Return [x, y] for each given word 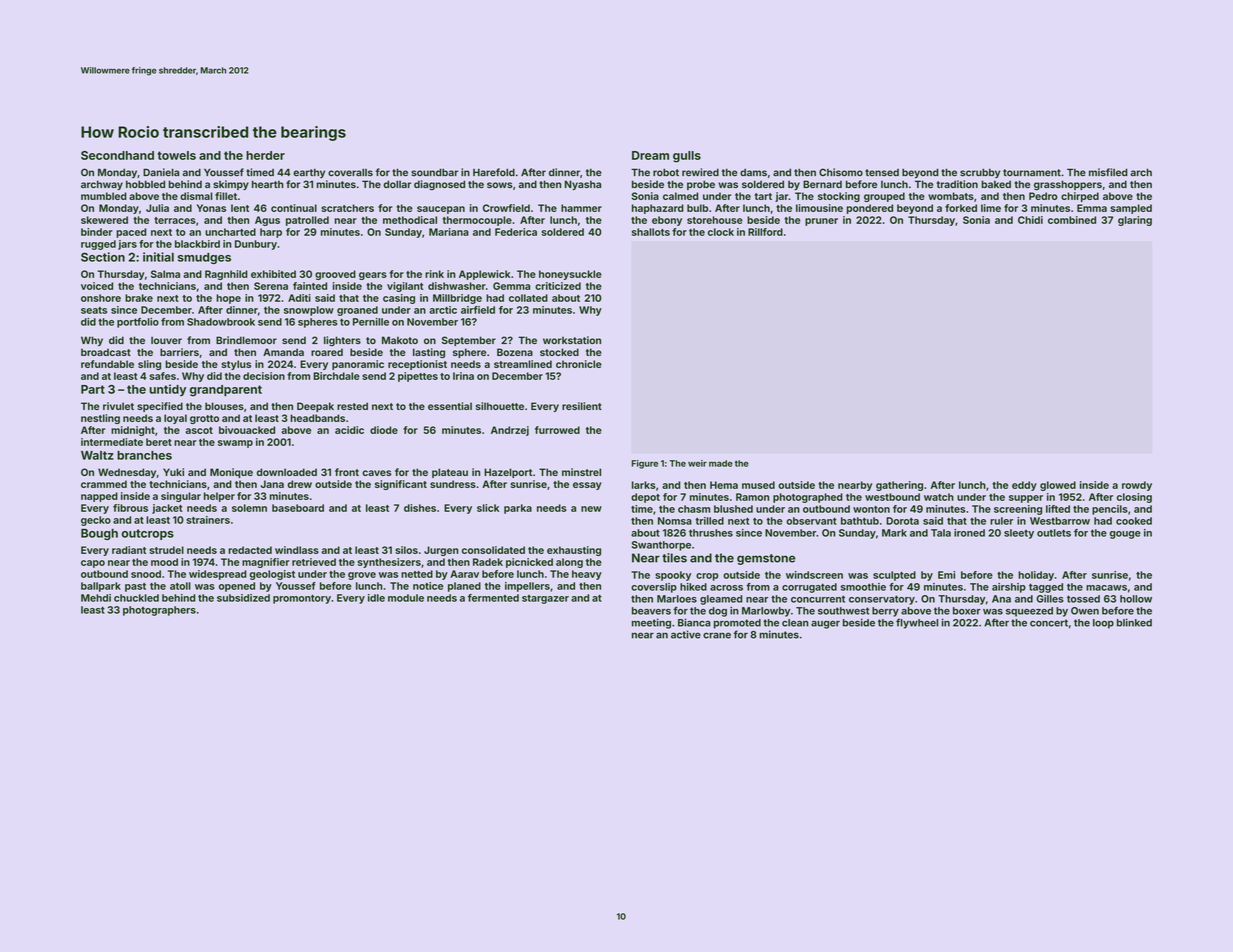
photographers [159, 611]
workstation [572, 340]
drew [300, 484]
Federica [516, 232]
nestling [100, 419]
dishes [420, 508]
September [469, 341]
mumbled [104, 196]
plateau [450, 473]
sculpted [894, 576]
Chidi [1030, 220]
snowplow [309, 311]
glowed [1058, 486]
